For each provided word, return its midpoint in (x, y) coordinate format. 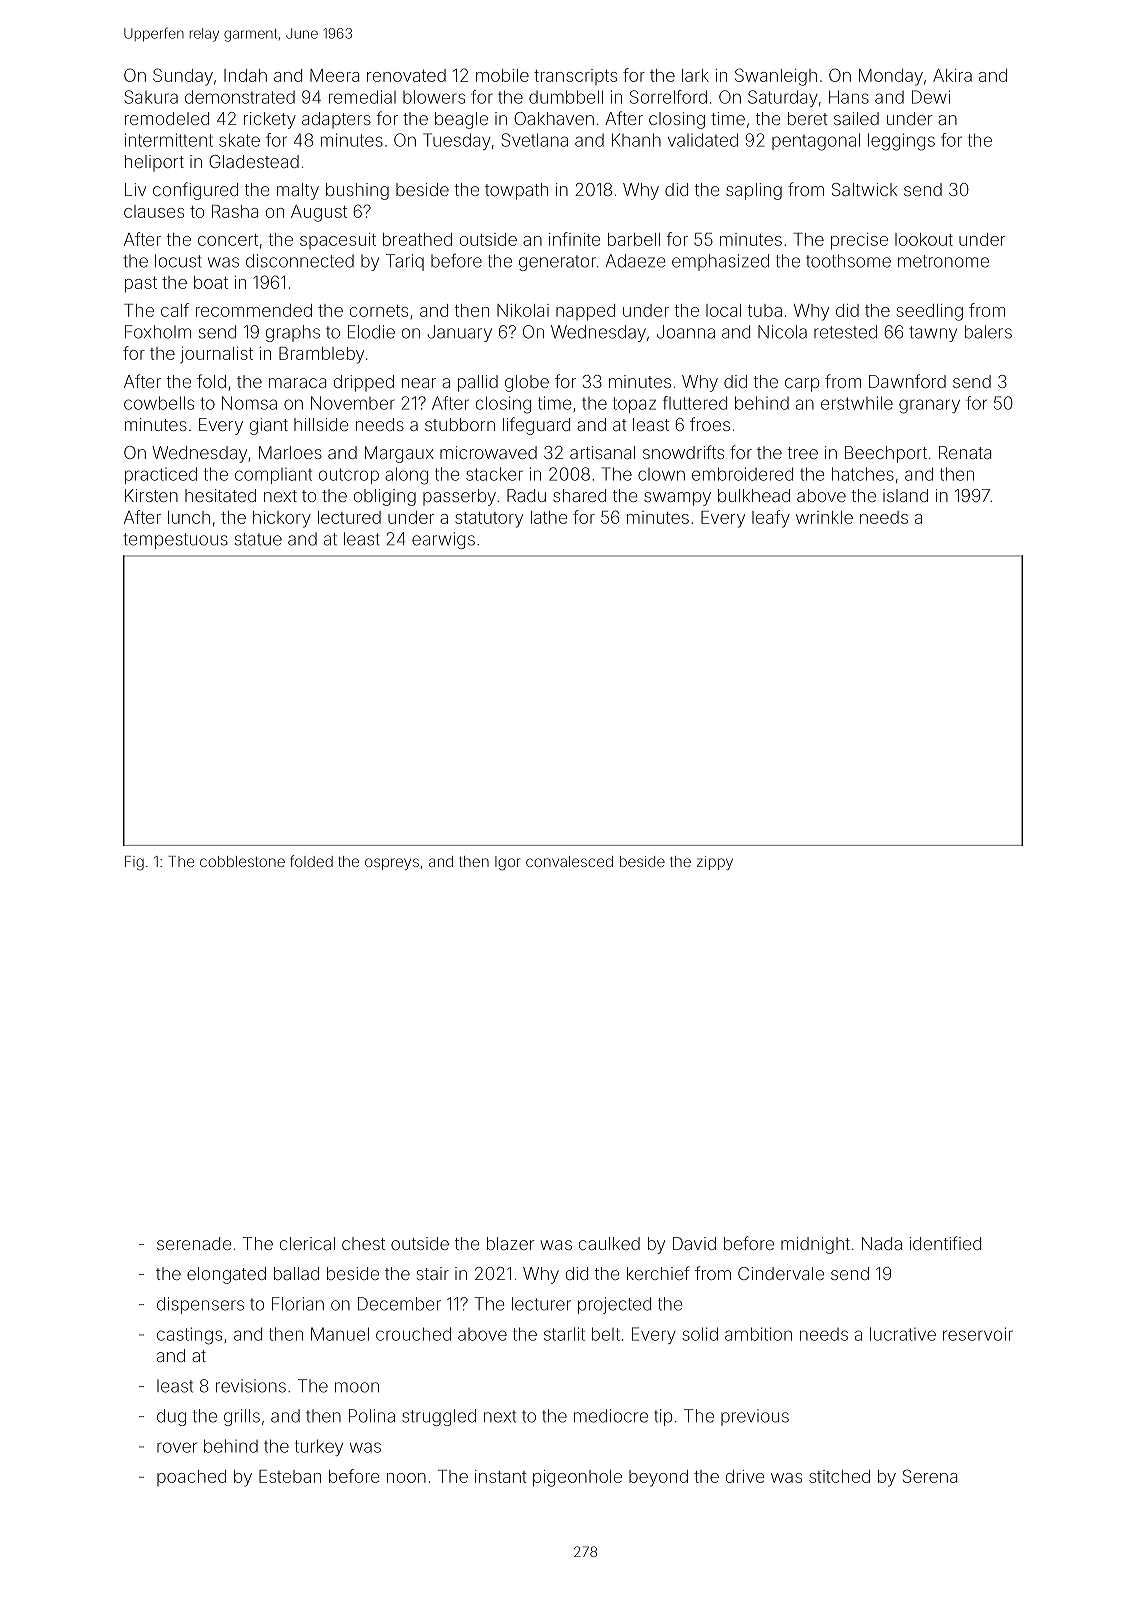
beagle (461, 120)
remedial (362, 97)
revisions (251, 1386)
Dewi (931, 97)
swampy (677, 499)
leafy (771, 519)
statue (258, 539)
